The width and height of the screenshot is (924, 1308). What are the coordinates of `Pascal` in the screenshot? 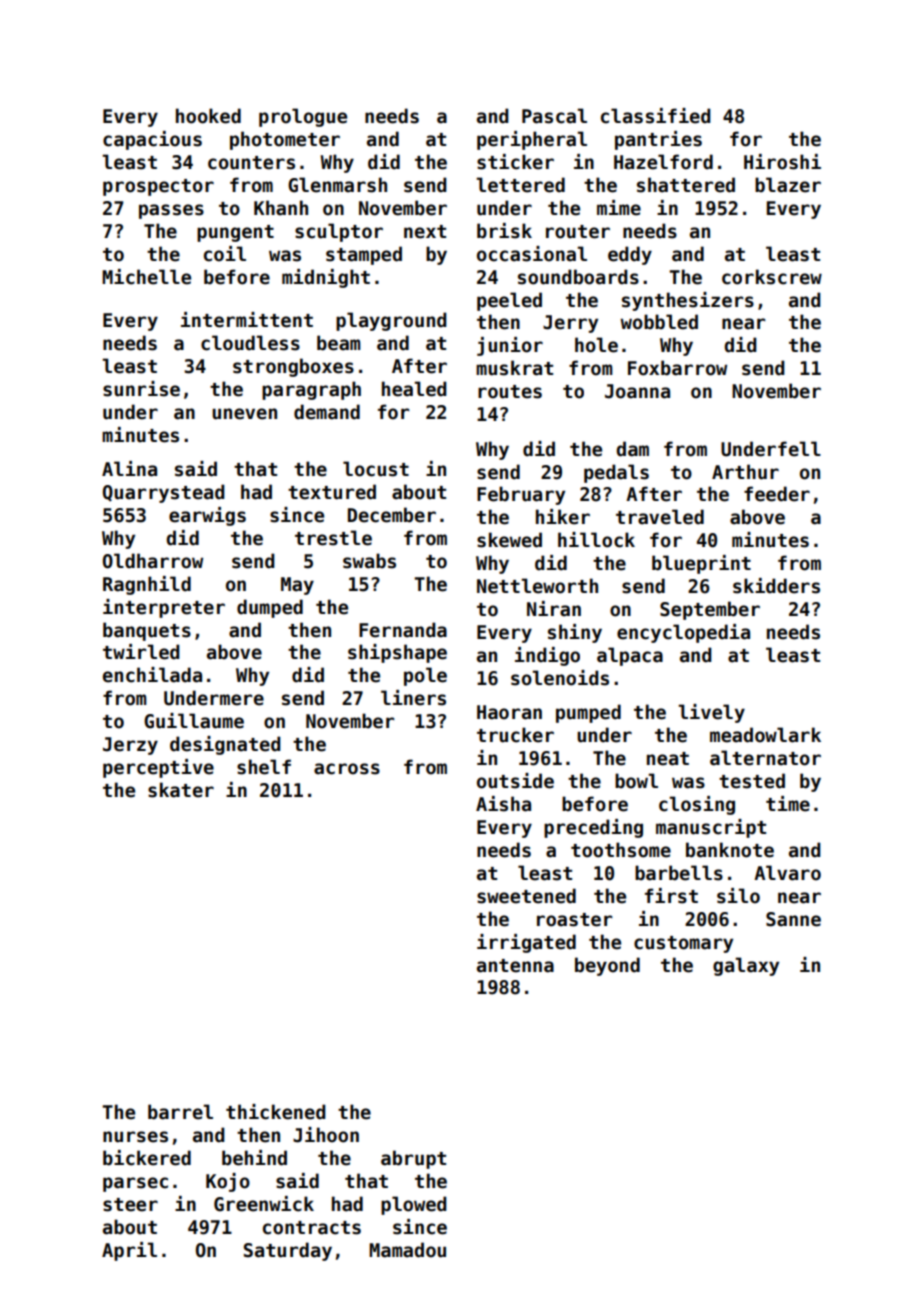 It's located at (554, 116).
